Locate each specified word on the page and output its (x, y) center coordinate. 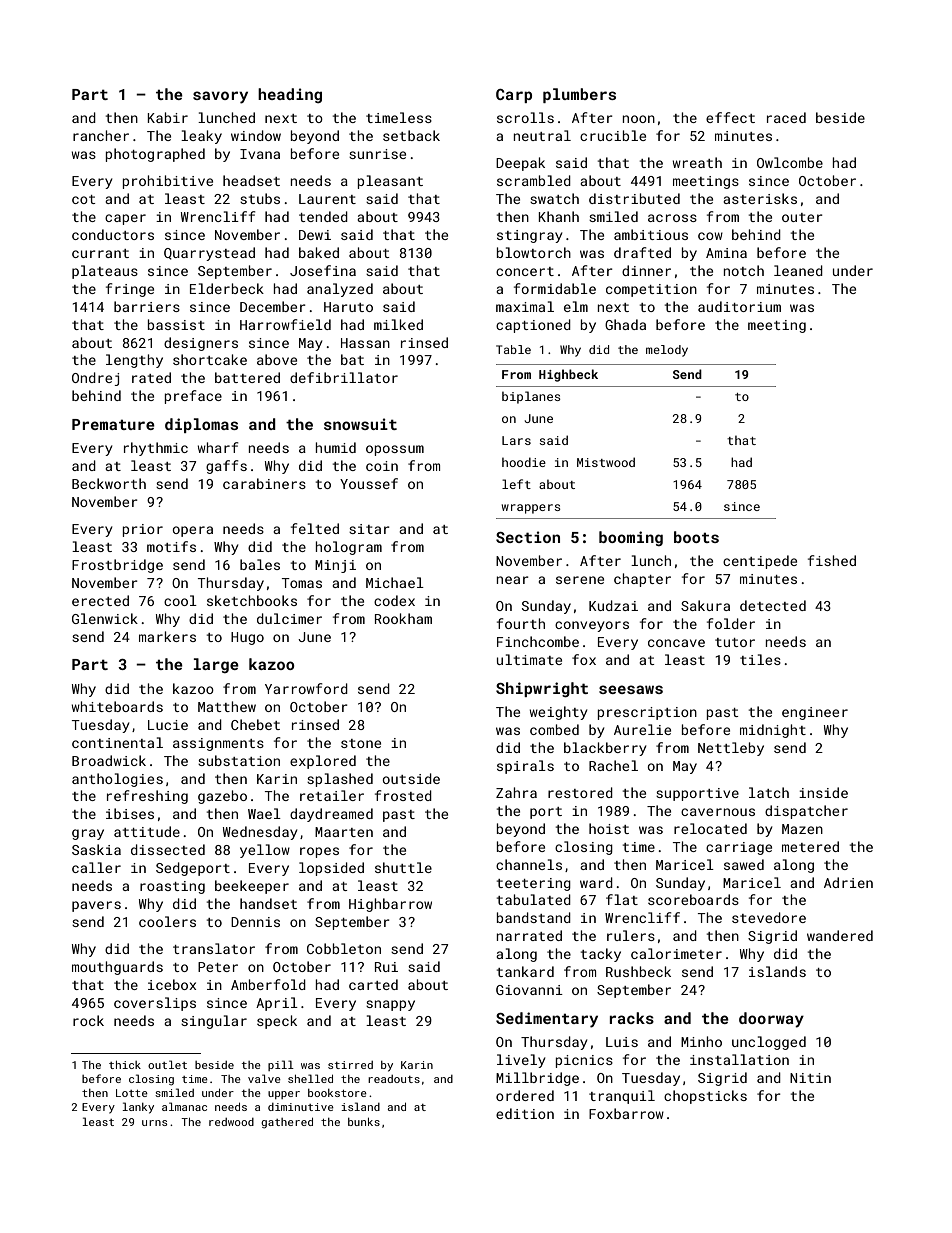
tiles (760, 659)
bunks (364, 1122)
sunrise (377, 154)
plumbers (579, 95)
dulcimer (289, 618)
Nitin (810, 1078)
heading (290, 95)
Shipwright (542, 689)
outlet (167, 1064)
